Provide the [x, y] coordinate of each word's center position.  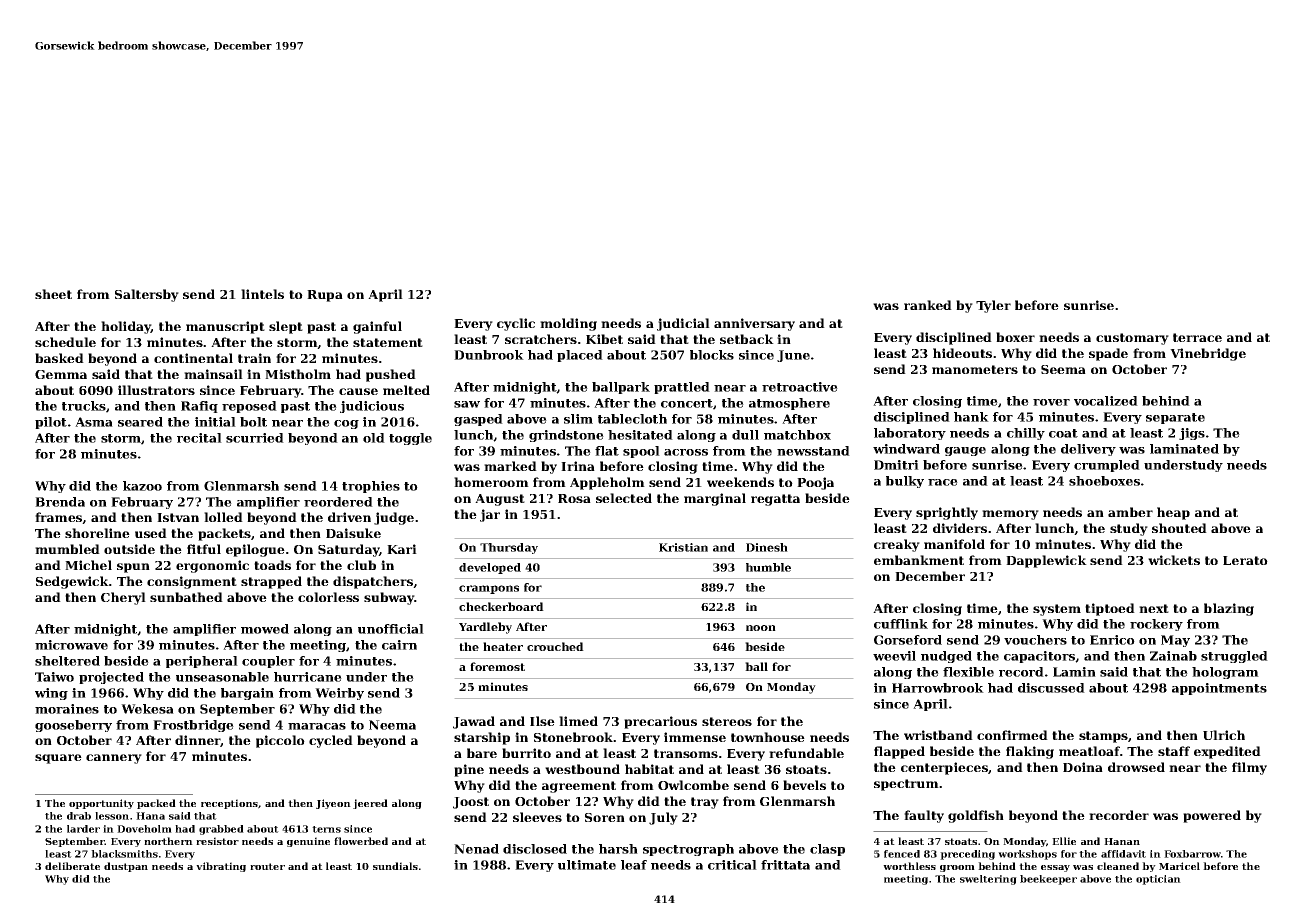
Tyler [993, 306]
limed [578, 721]
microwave [71, 645]
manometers [975, 369]
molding [568, 324]
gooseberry [73, 726]
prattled [682, 388]
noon [761, 628]
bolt [253, 422]
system [1057, 610]
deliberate [72, 866]
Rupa [325, 296]
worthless [909, 866]
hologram [1225, 673]
